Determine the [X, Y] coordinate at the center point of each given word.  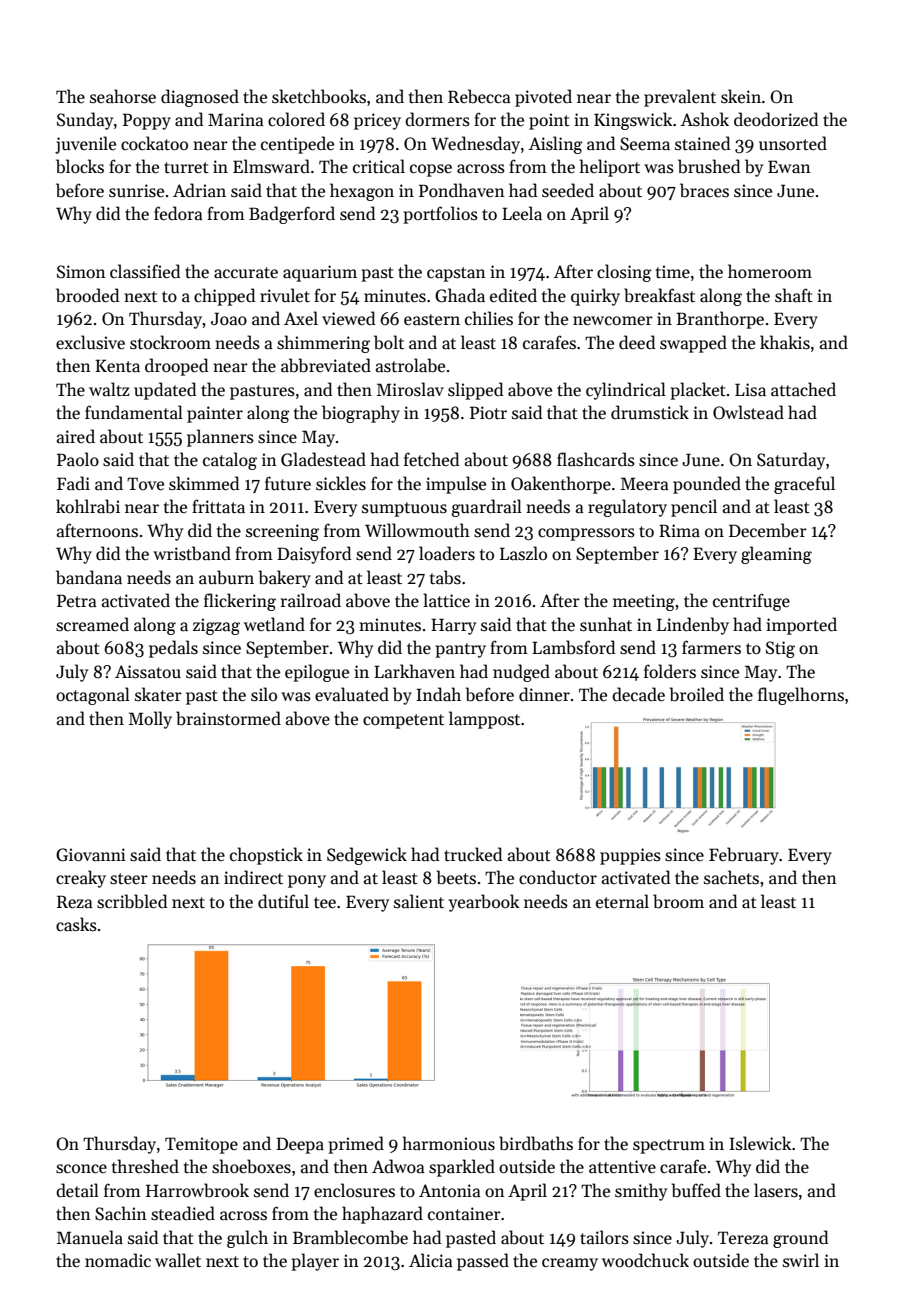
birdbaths [536, 1143]
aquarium [320, 273]
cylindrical [626, 391]
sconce [81, 1169]
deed [637, 342]
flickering [240, 602]
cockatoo [154, 143]
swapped [693, 344]
